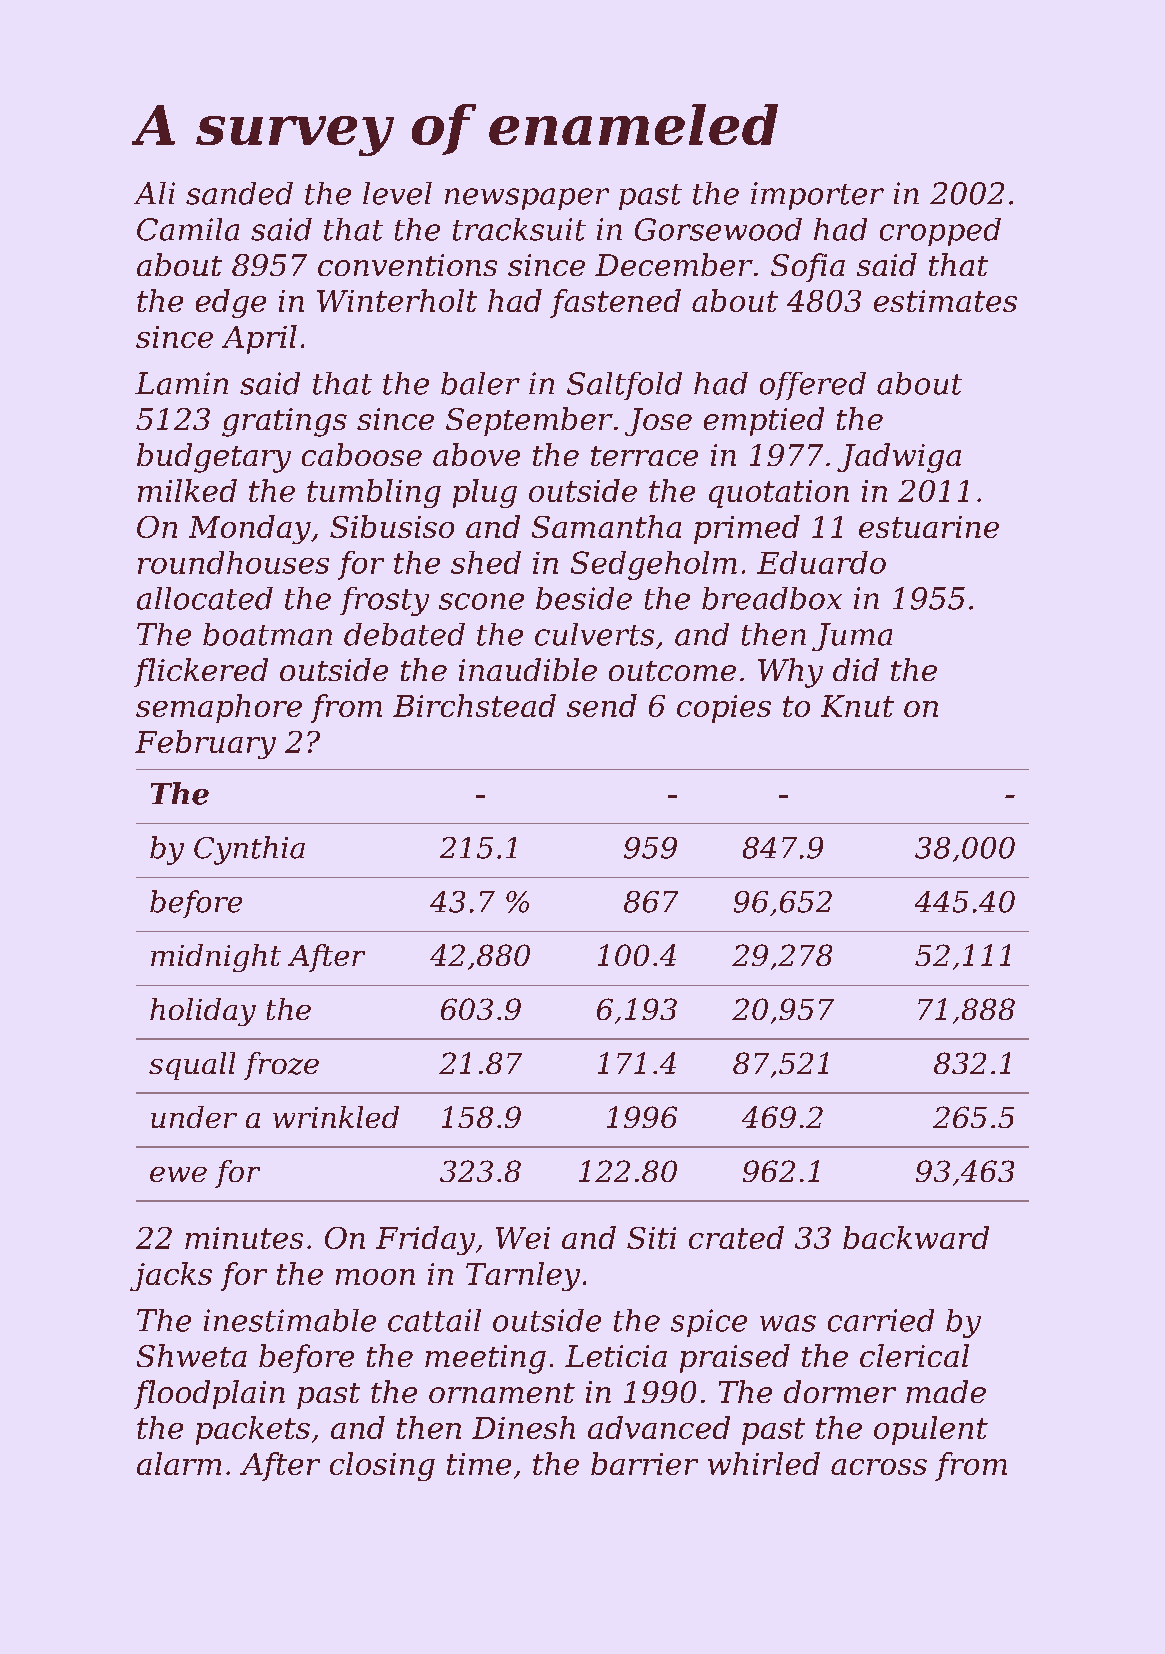 Image resolution: width=1165 pixels, height=1654 pixels. I want to click on level, so click(397, 193).
